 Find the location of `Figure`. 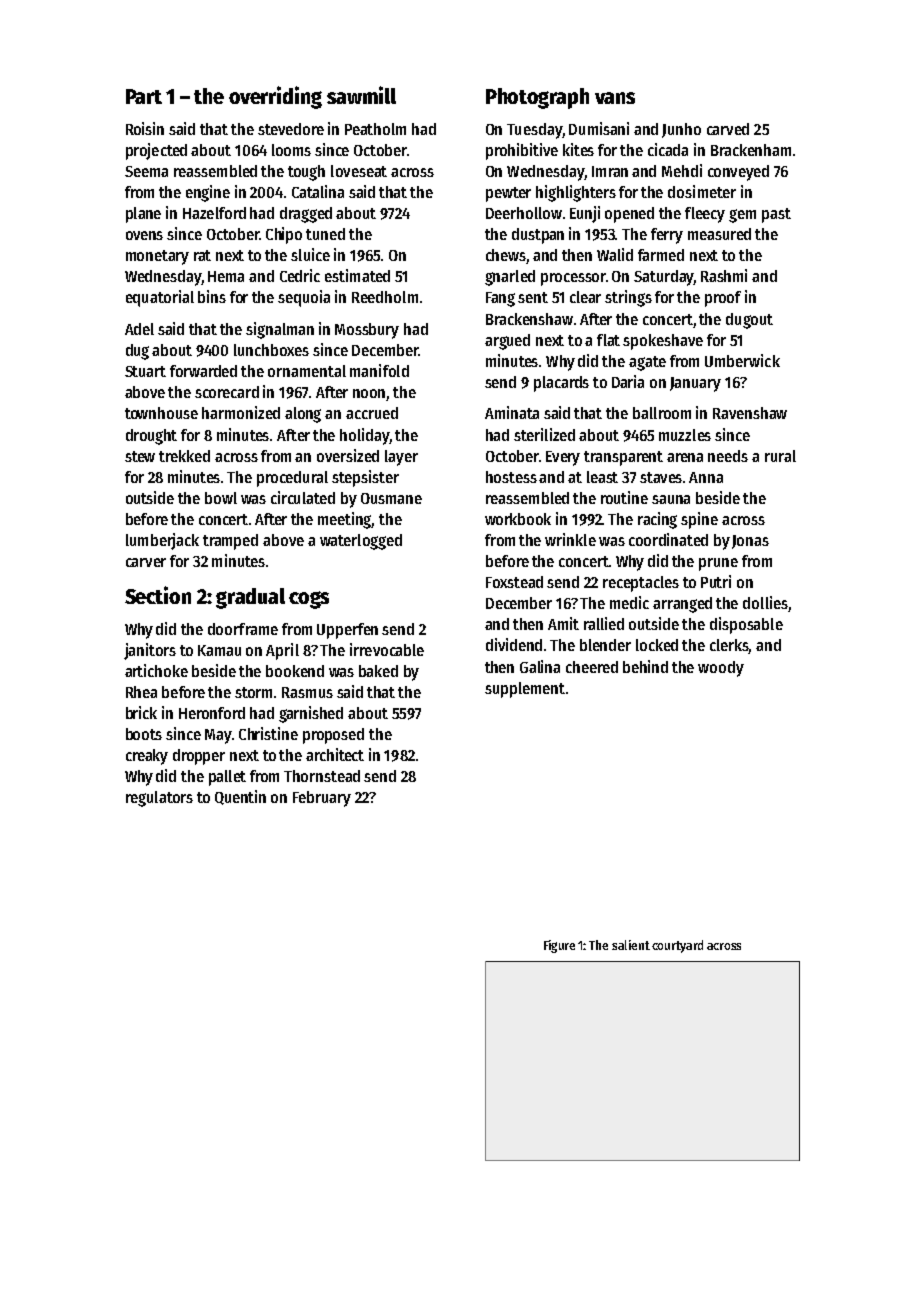

Figure is located at coordinates (559, 946).
